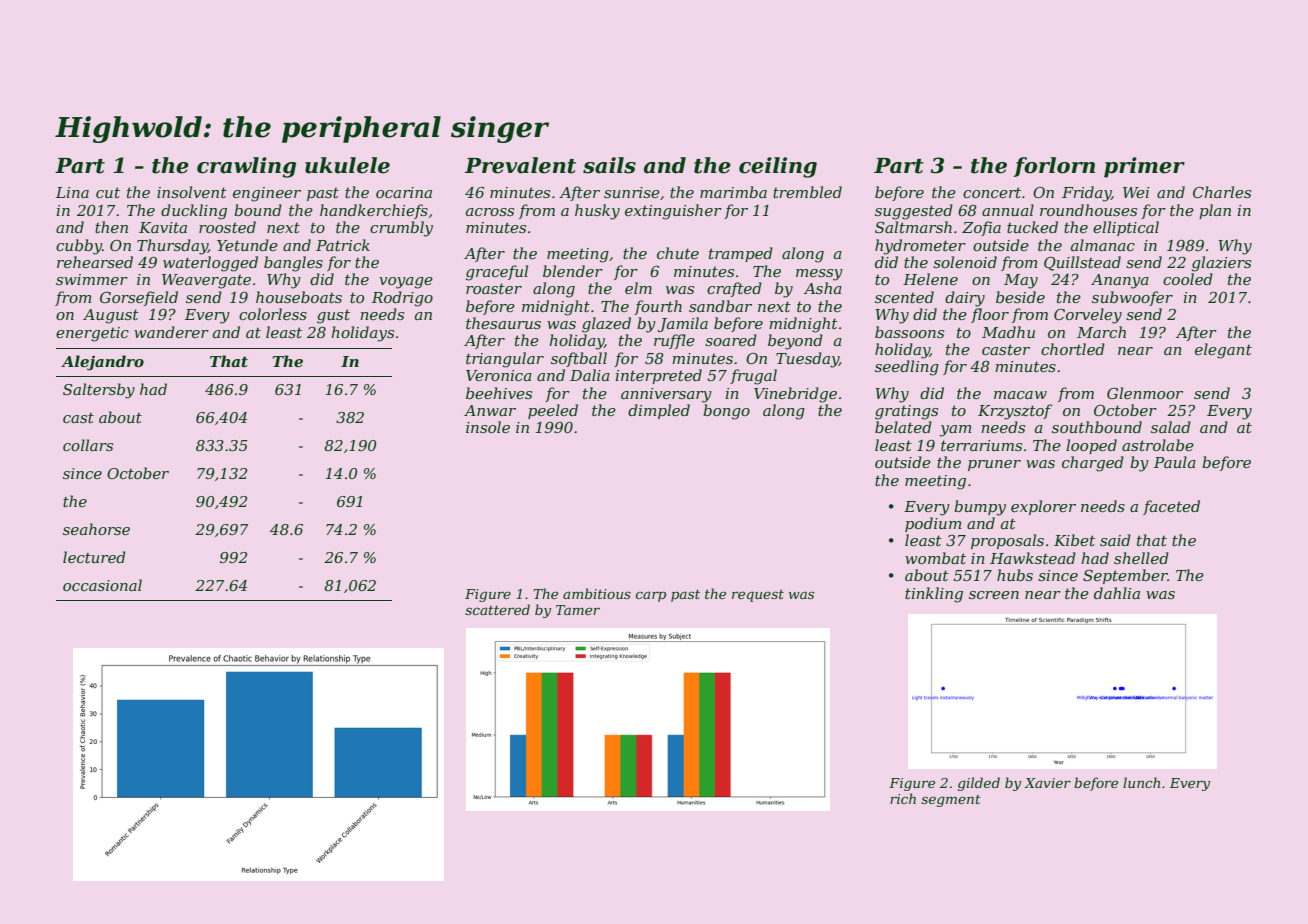 The width and height of the screenshot is (1308, 924). What do you see at coordinates (88, 445) in the screenshot?
I see `collars` at bounding box center [88, 445].
